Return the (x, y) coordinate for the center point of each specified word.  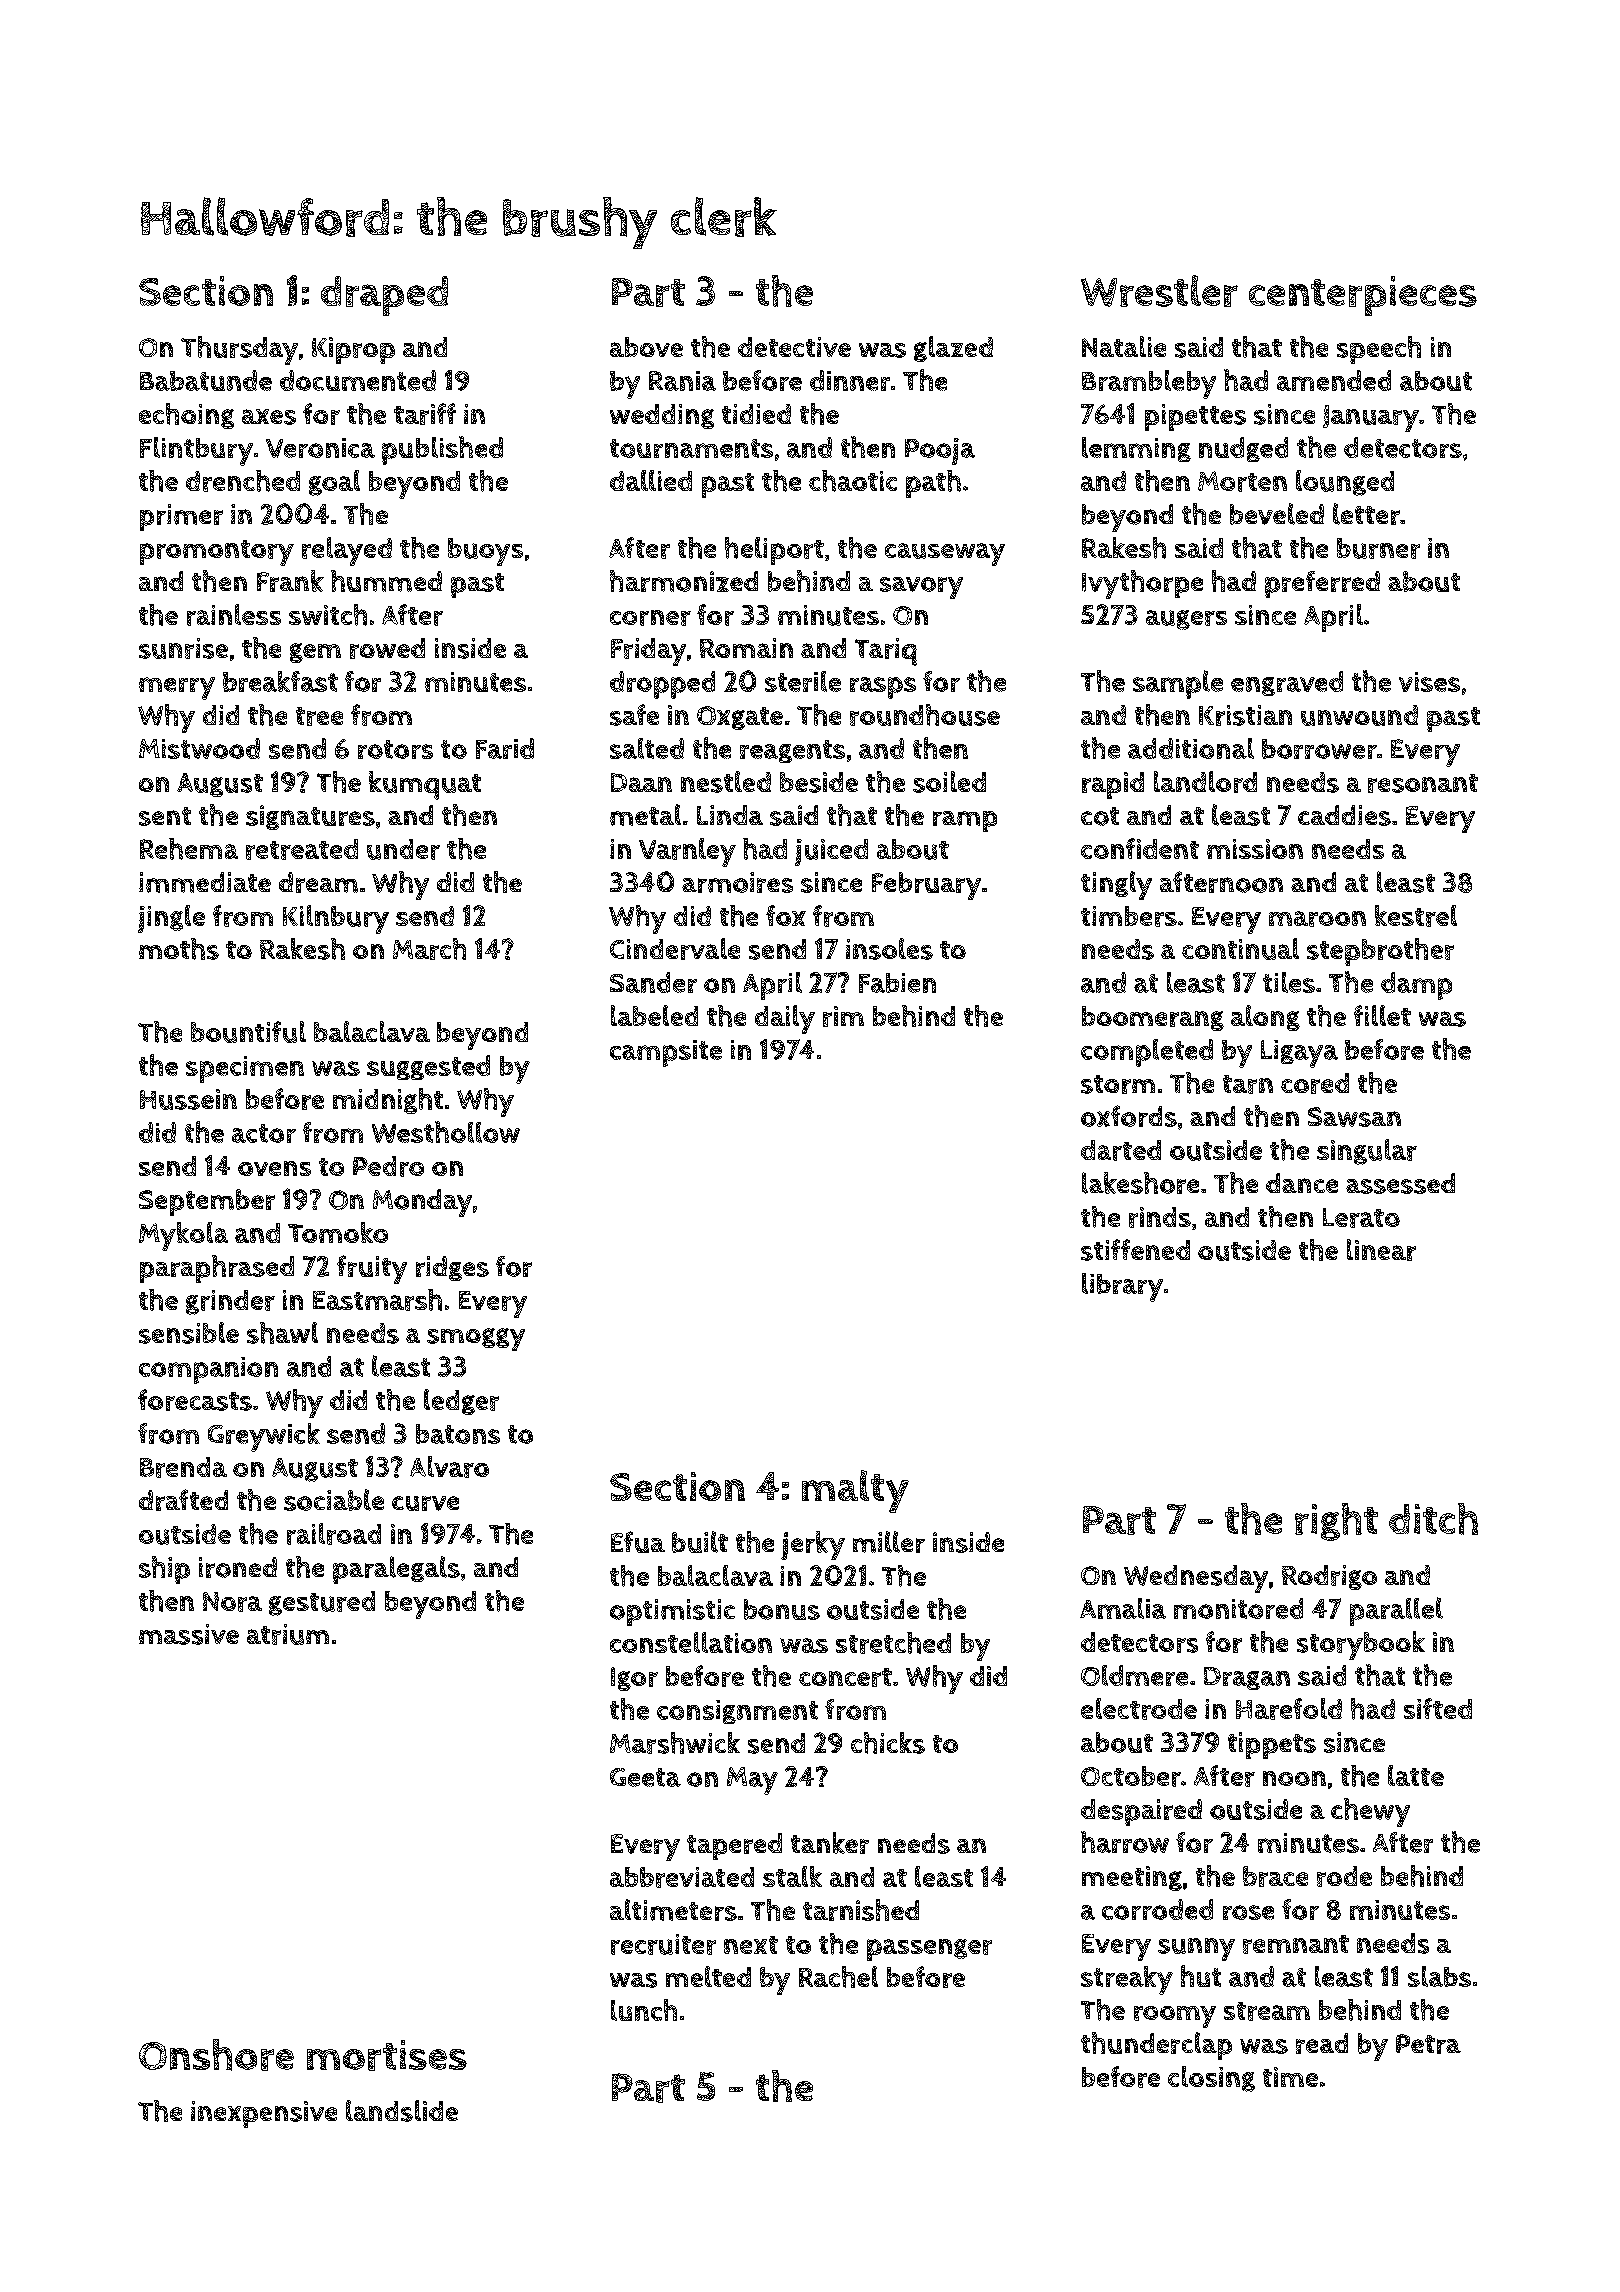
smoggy (476, 1339)
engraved (1287, 683)
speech (1379, 350)
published (442, 450)
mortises (387, 2055)
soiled (949, 782)
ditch (1433, 1519)
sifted (1438, 1708)
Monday (422, 1203)
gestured (322, 1603)
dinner (850, 380)
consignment (737, 1712)
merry (177, 688)
